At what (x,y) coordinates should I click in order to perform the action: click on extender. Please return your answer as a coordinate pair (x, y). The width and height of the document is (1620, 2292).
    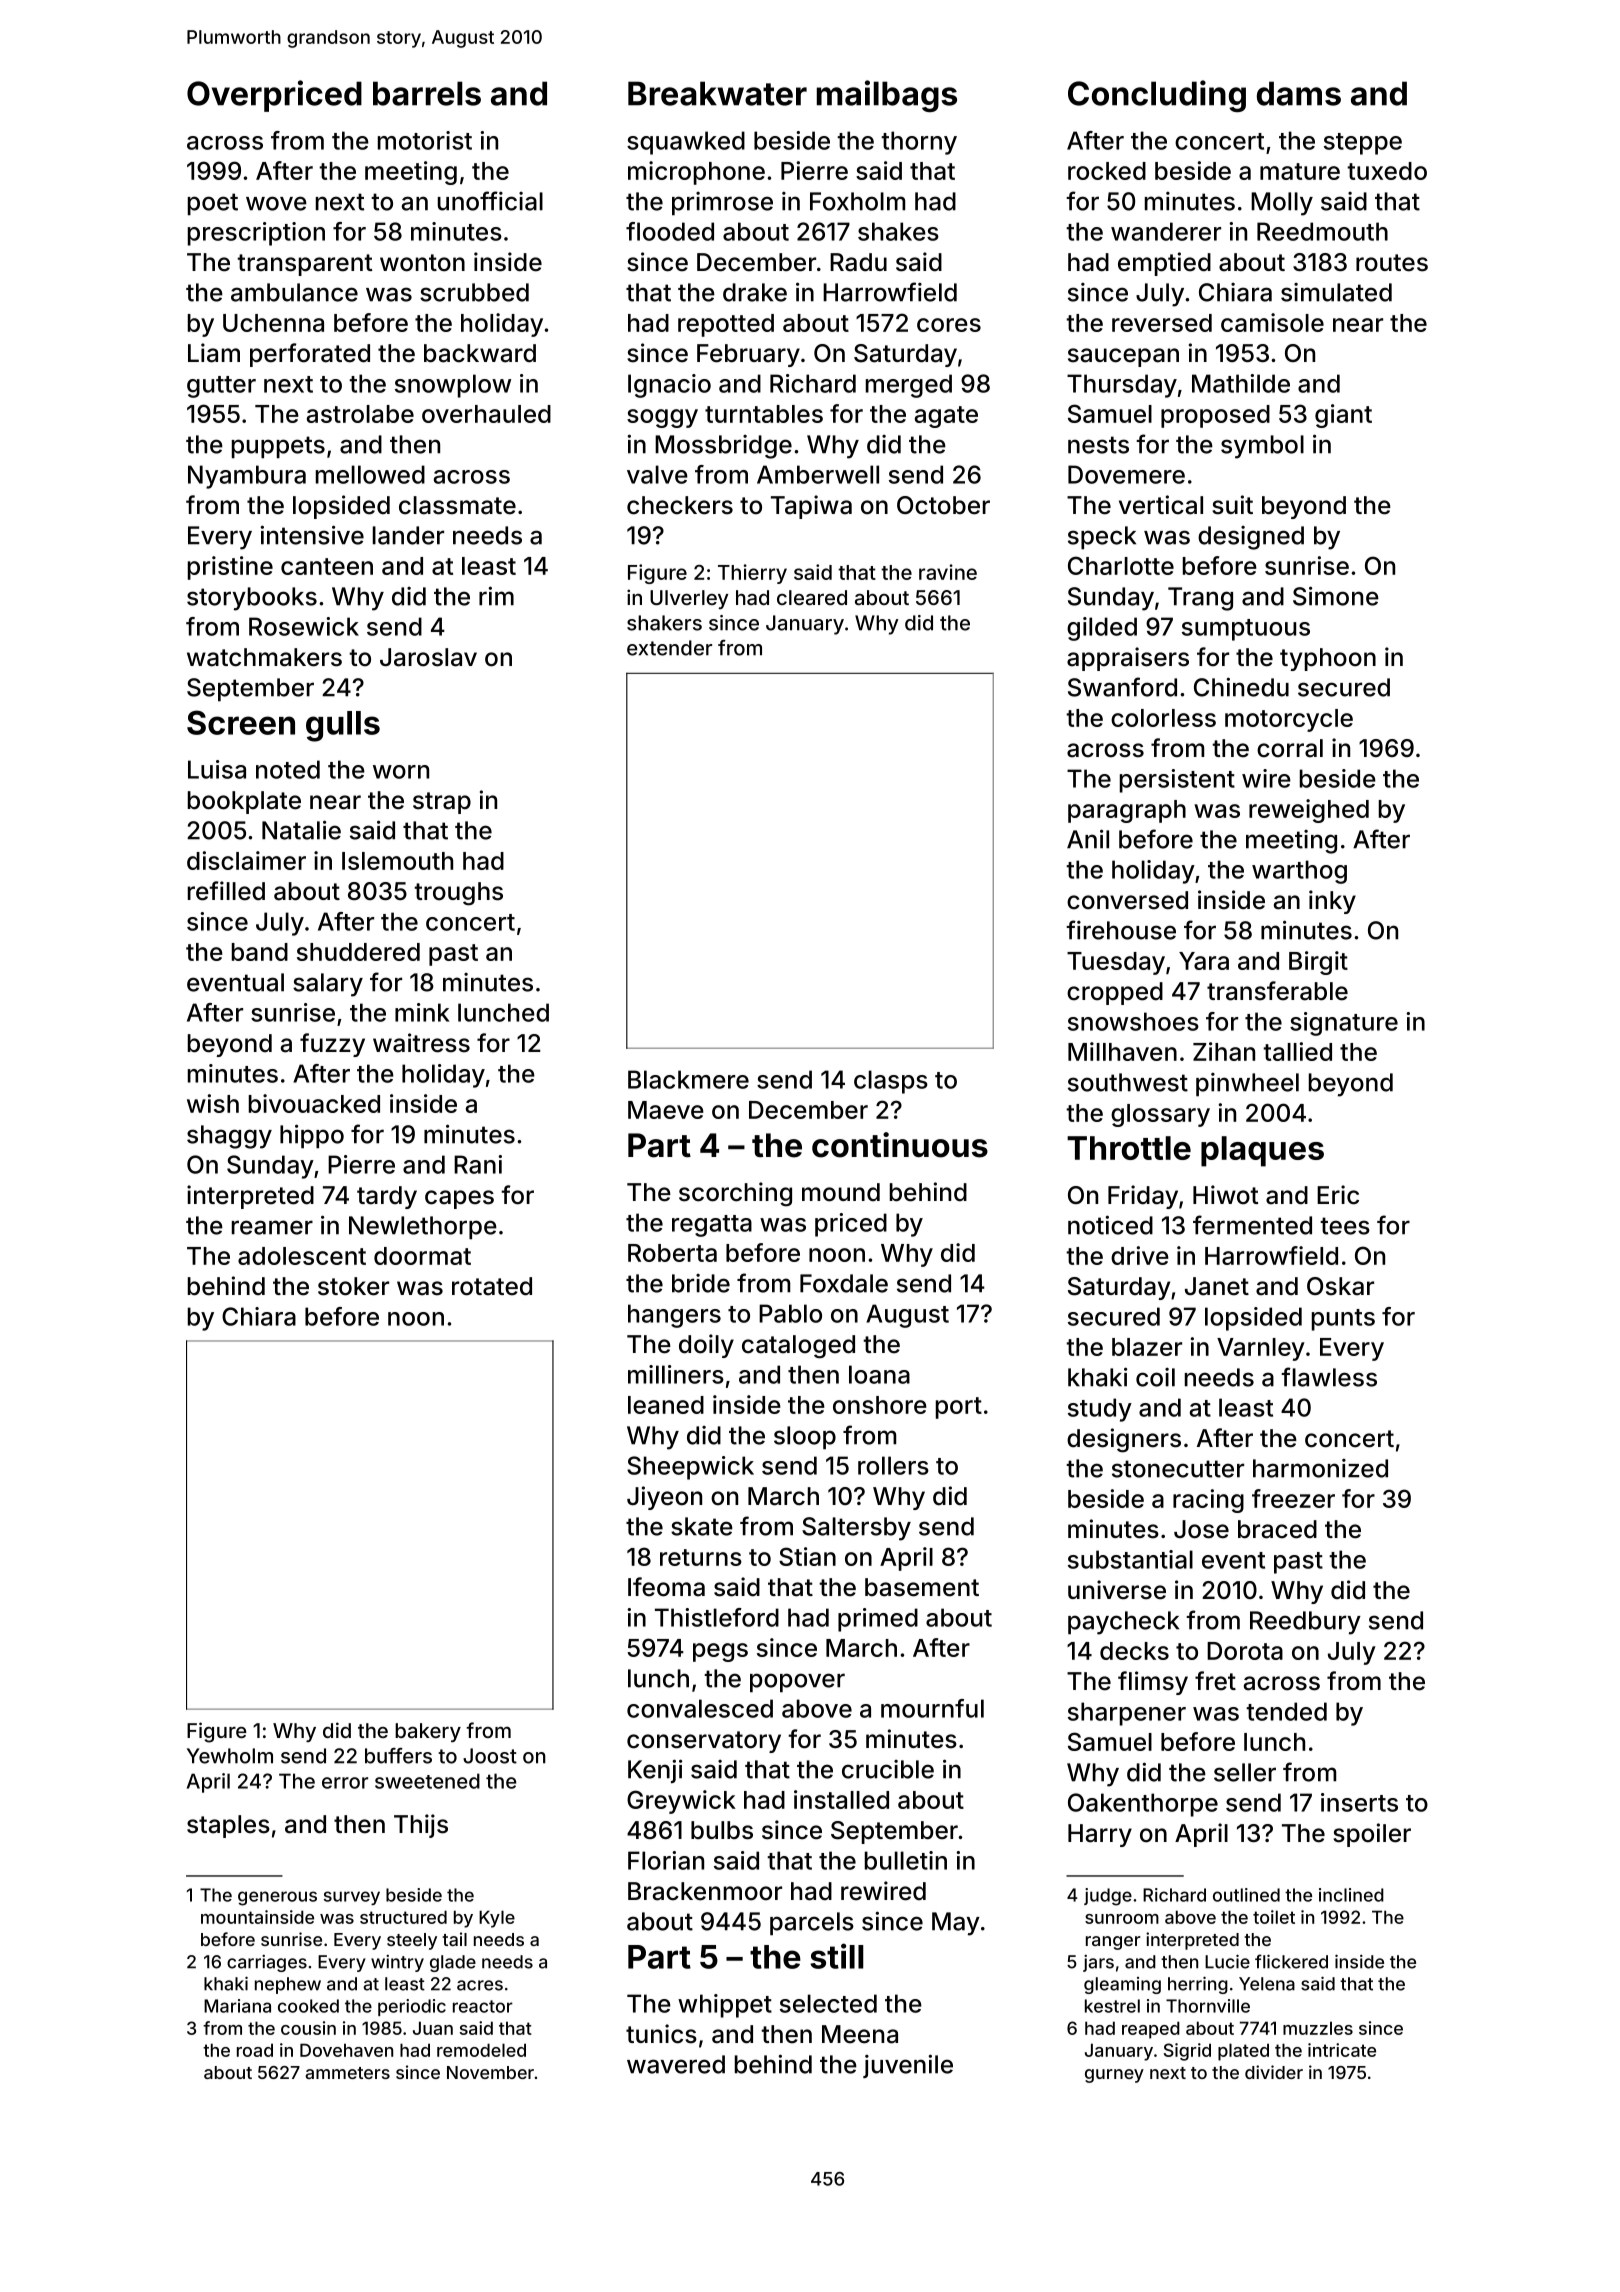
    Looking at the image, I should click on (669, 648).
